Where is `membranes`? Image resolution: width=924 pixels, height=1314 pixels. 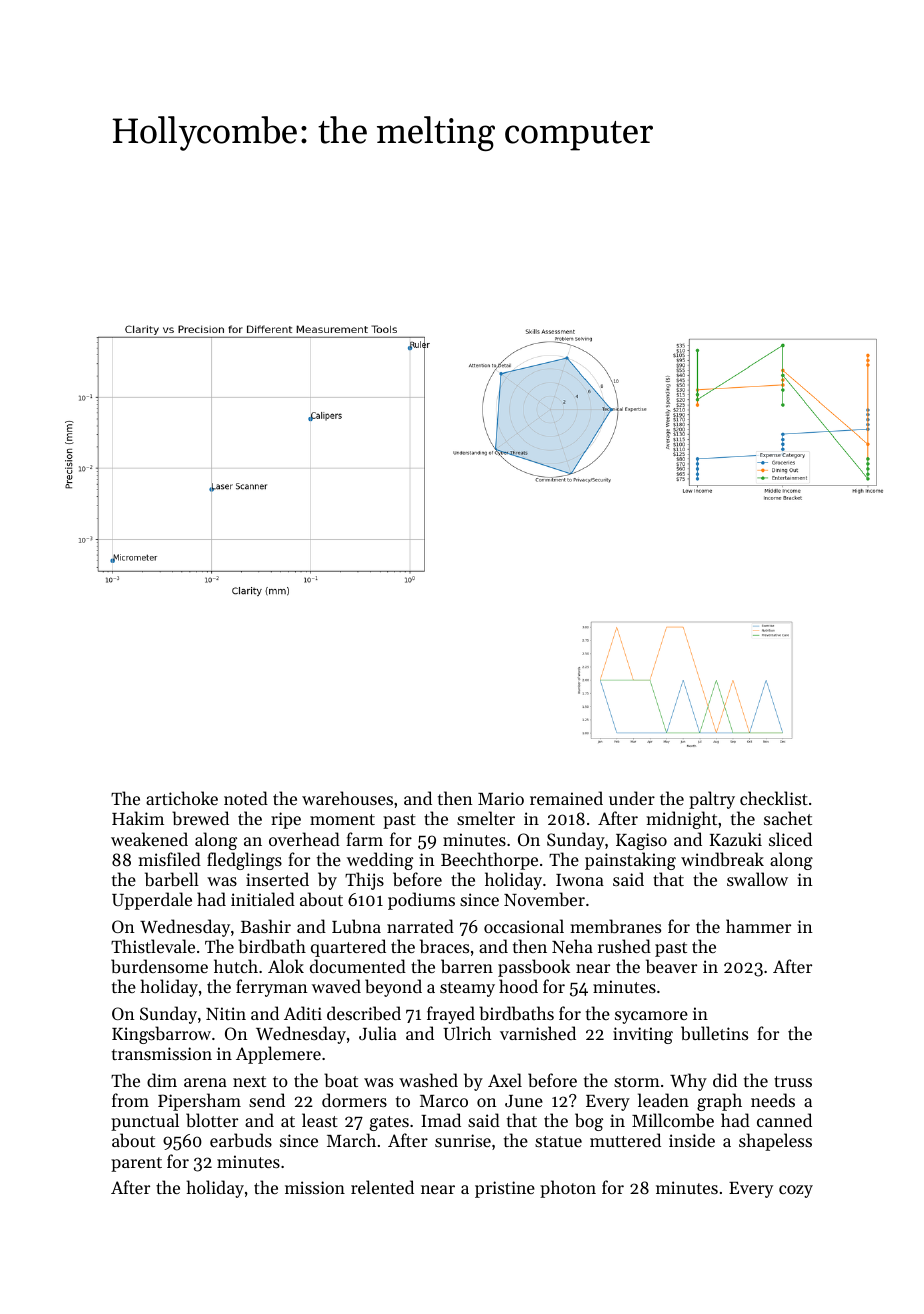 membranes is located at coordinates (615, 926).
